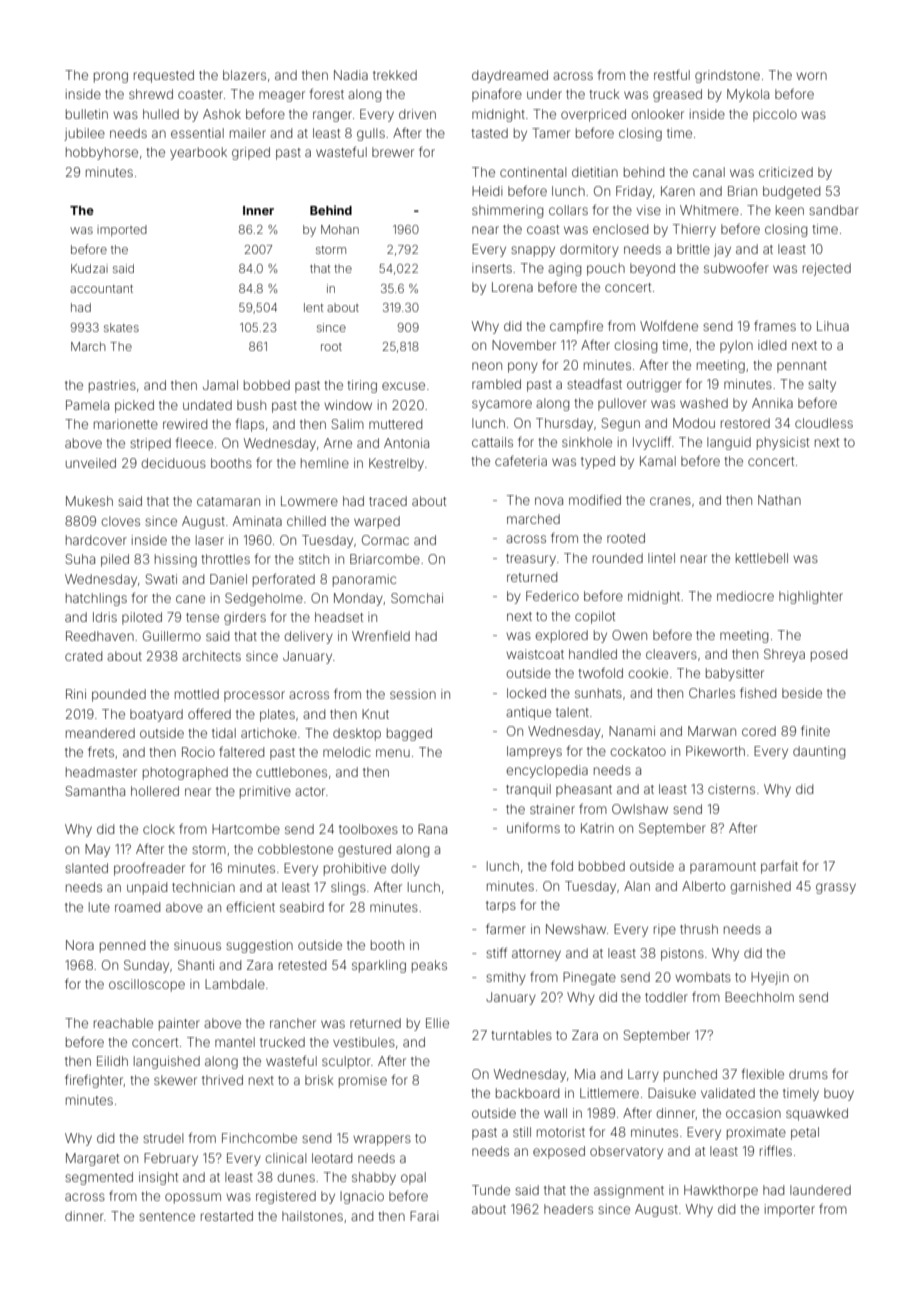 The height and width of the screenshot is (1308, 924). What do you see at coordinates (89, 268) in the screenshot?
I see `Kudzai` at bounding box center [89, 268].
